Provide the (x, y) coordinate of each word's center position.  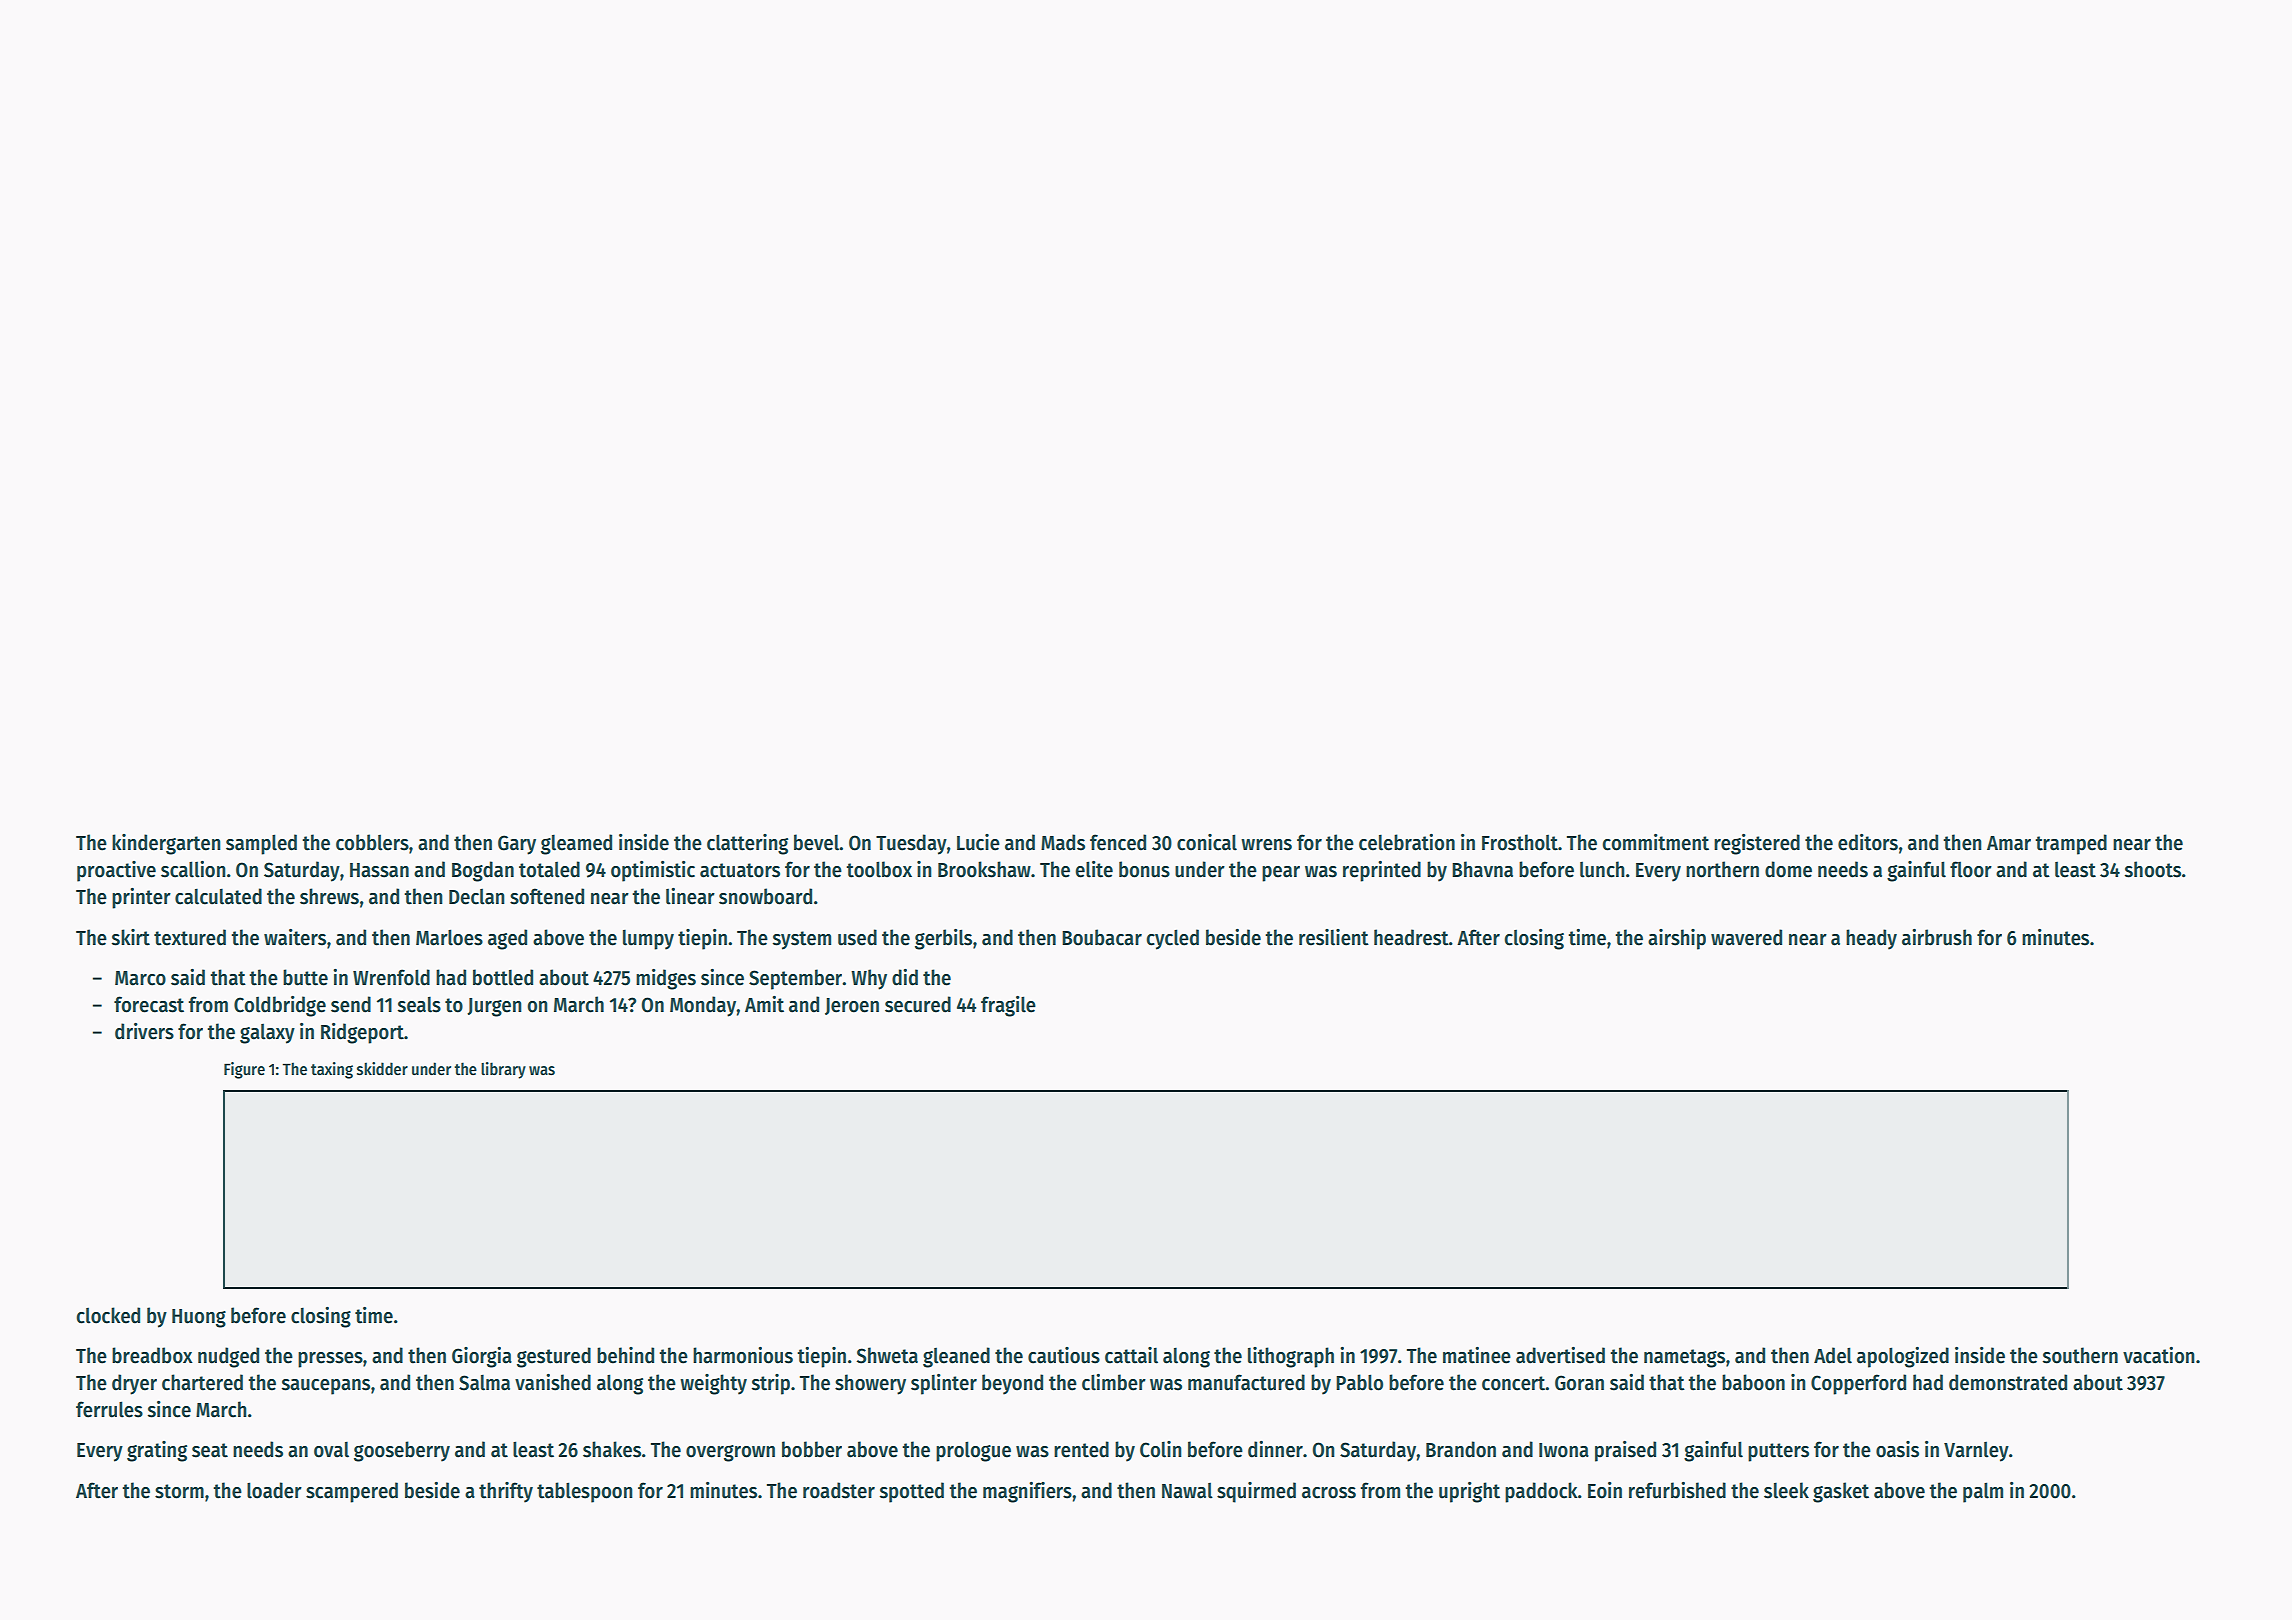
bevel (817, 842)
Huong (199, 1318)
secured (918, 1004)
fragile (1008, 1006)
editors (1868, 842)
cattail (1131, 1355)
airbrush (1937, 937)
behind (625, 1355)
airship (1677, 939)
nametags (1684, 1358)
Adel (1833, 1355)
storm (179, 1491)
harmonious (743, 1355)
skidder (382, 1069)
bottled (503, 977)
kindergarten (166, 844)
